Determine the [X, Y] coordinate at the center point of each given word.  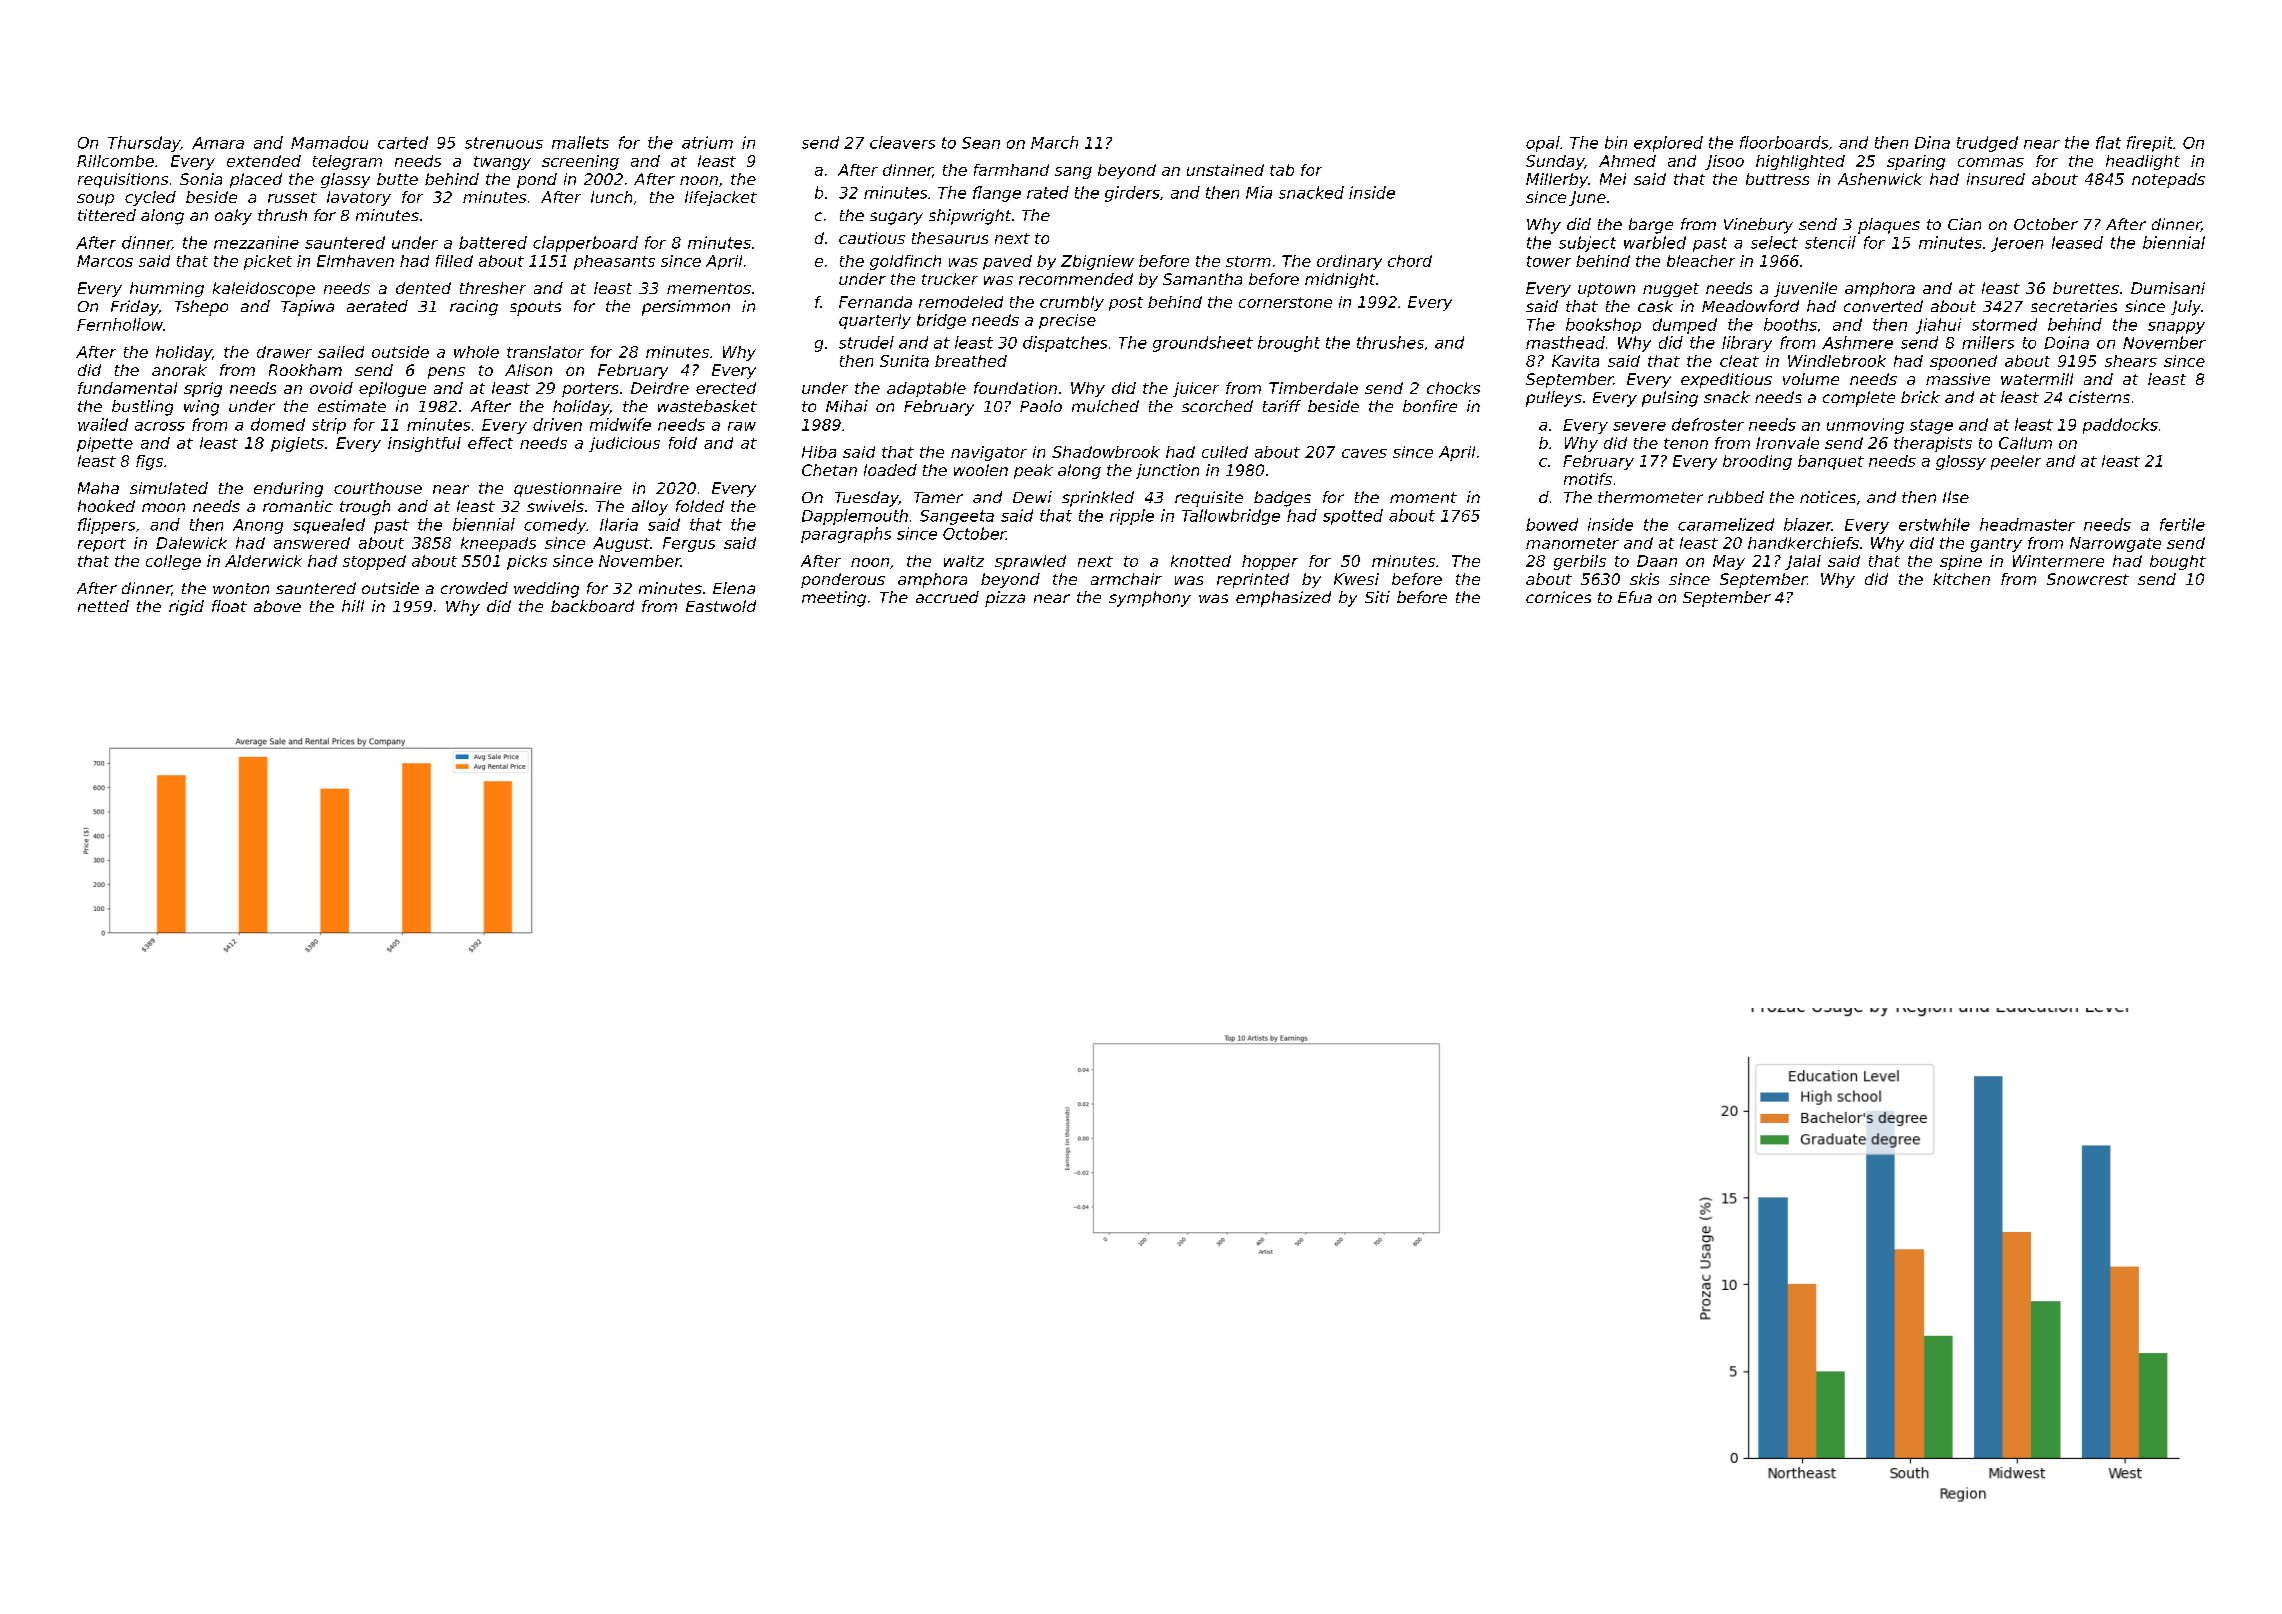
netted [103, 606]
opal [1543, 144]
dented [423, 288]
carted [403, 142]
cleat [1739, 361]
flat [2108, 142]
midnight [1340, 280]
